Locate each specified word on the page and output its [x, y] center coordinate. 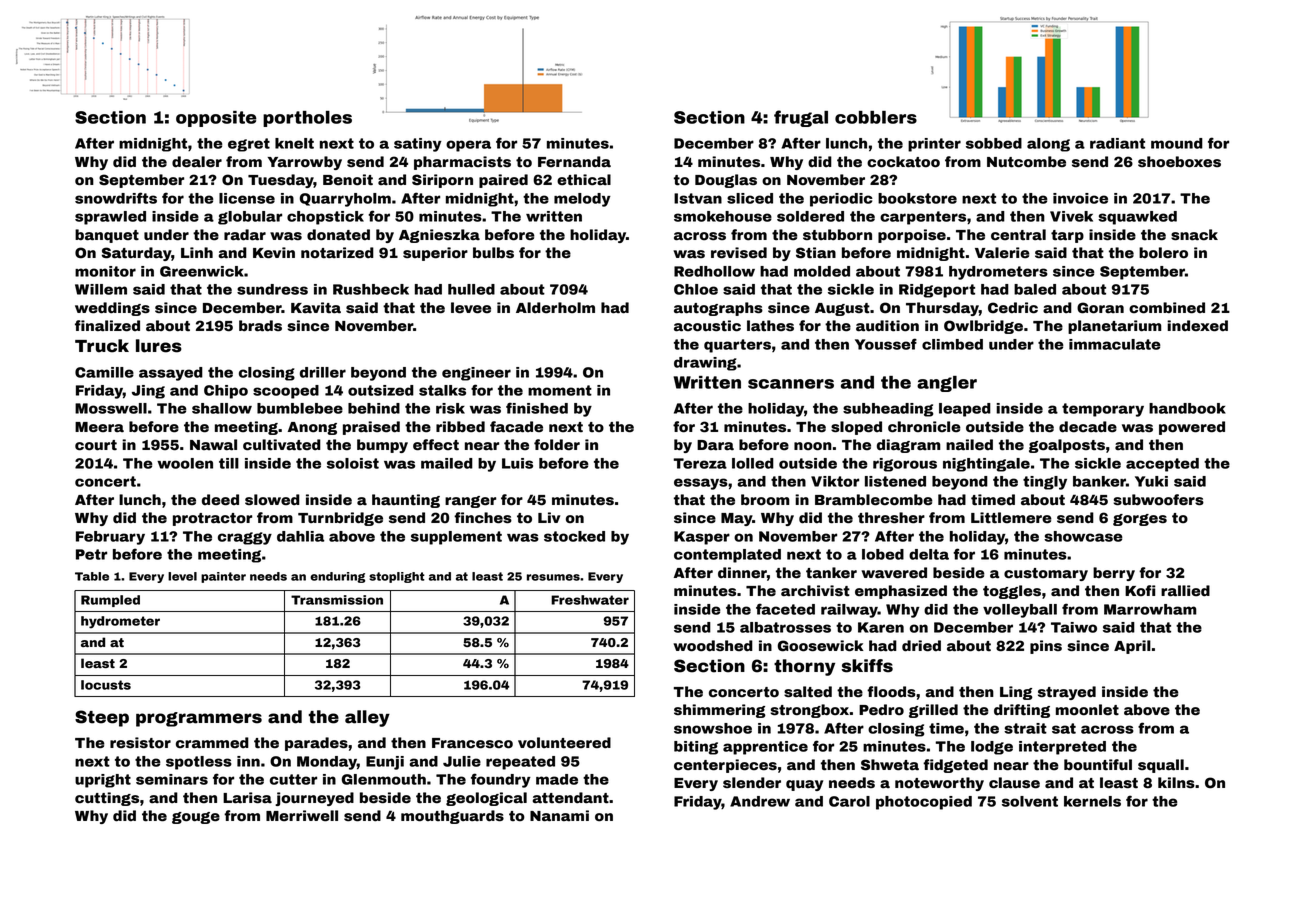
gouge [196, 818]
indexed [1197, 326]
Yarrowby [305, 163]
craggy [245, 538]
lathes [770, 326]
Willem [101, 289]
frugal [801, 118]
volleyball [1020, 611]
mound [1177, 143]
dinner [742, 572]
